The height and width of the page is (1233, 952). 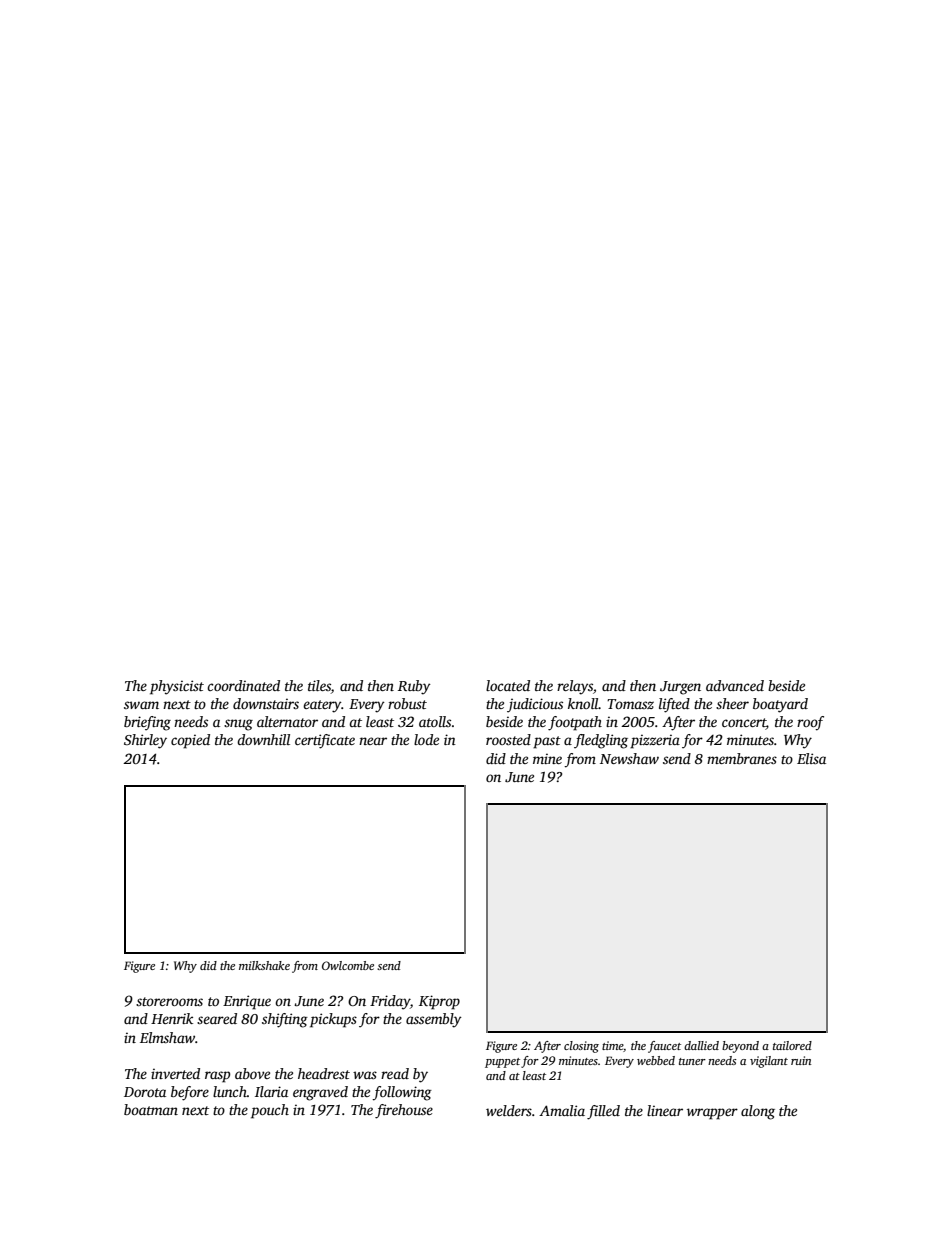 I want to click on boatyard, so click(x=780, y=705).
